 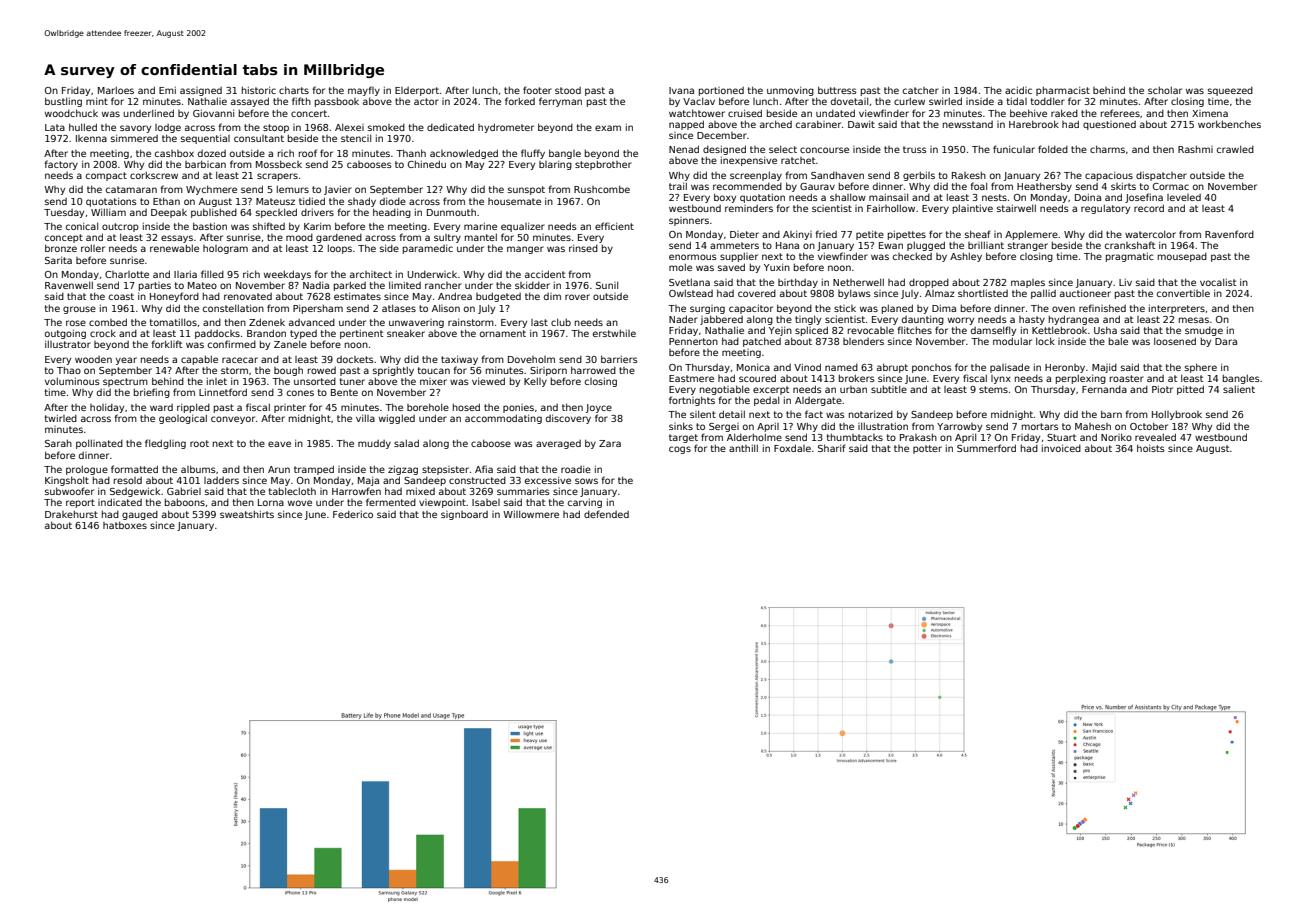 What do you see at coordinates (777, 267) in the page?
I see `Yuxin` at bounding box center [777, 267].
